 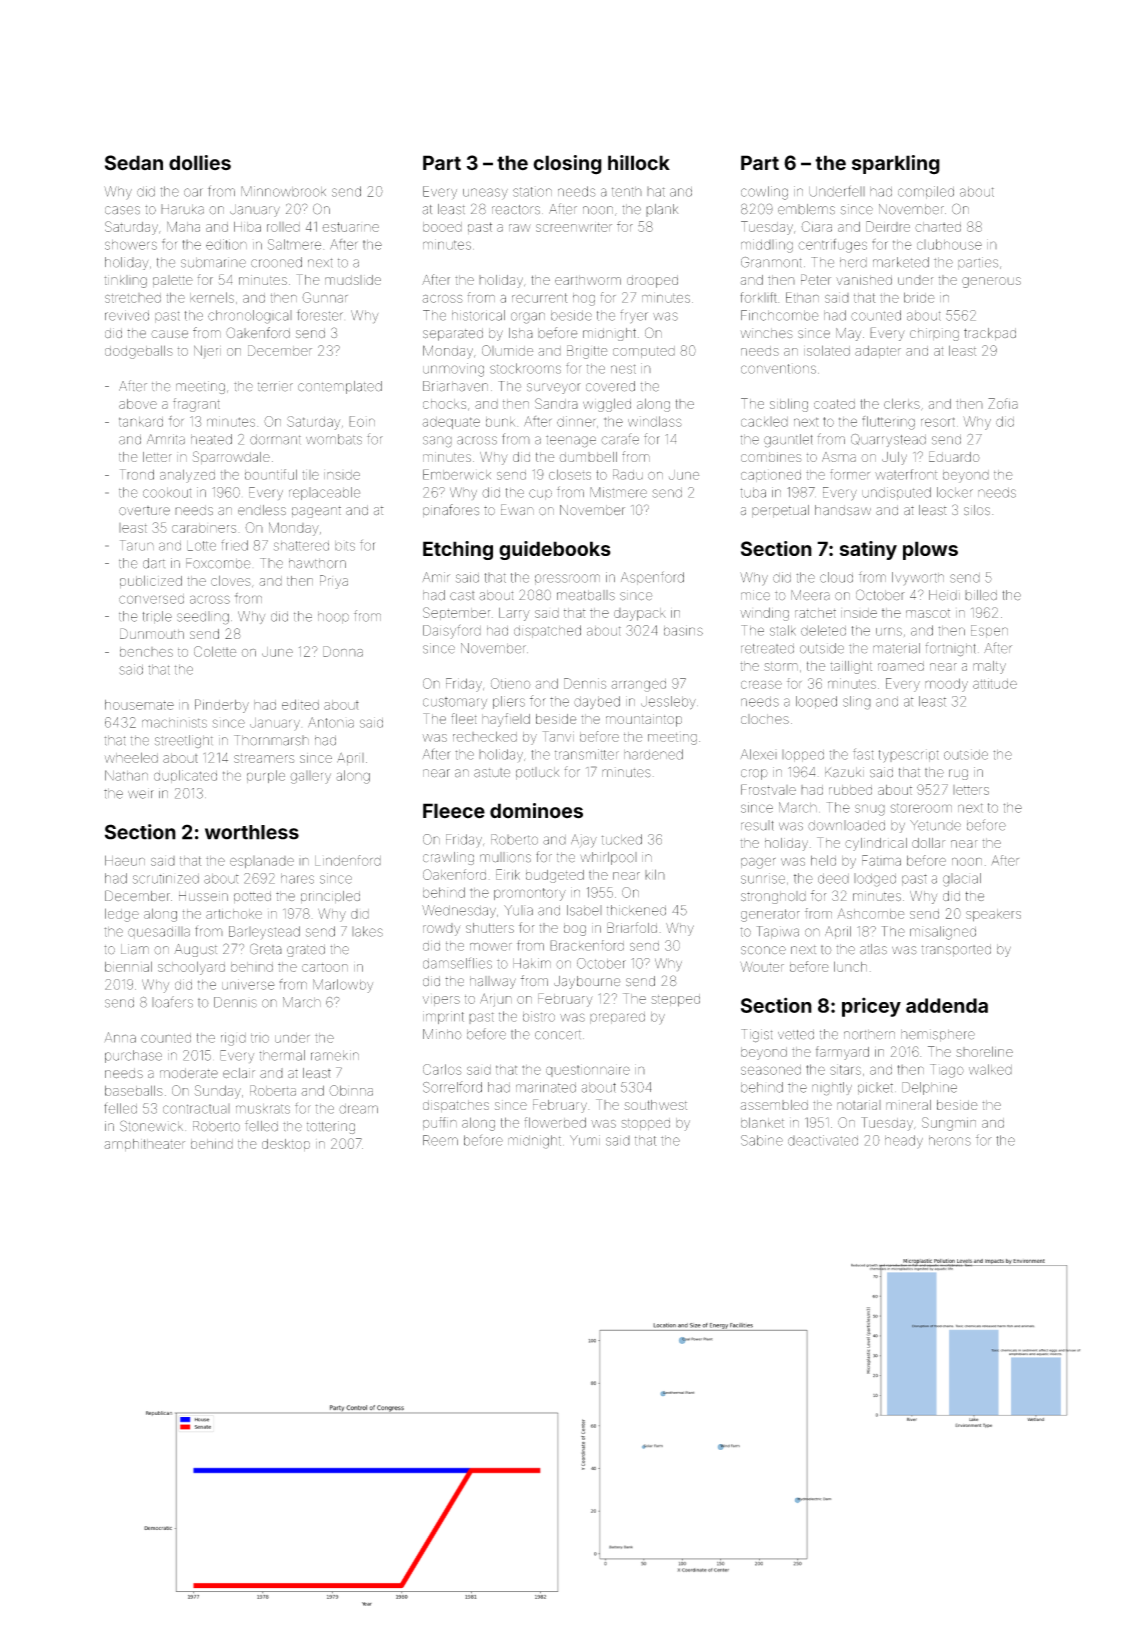 What do you see at coordinates (888, 423) in the image?
I see `fluttering` at bounding box center [888, 423].
